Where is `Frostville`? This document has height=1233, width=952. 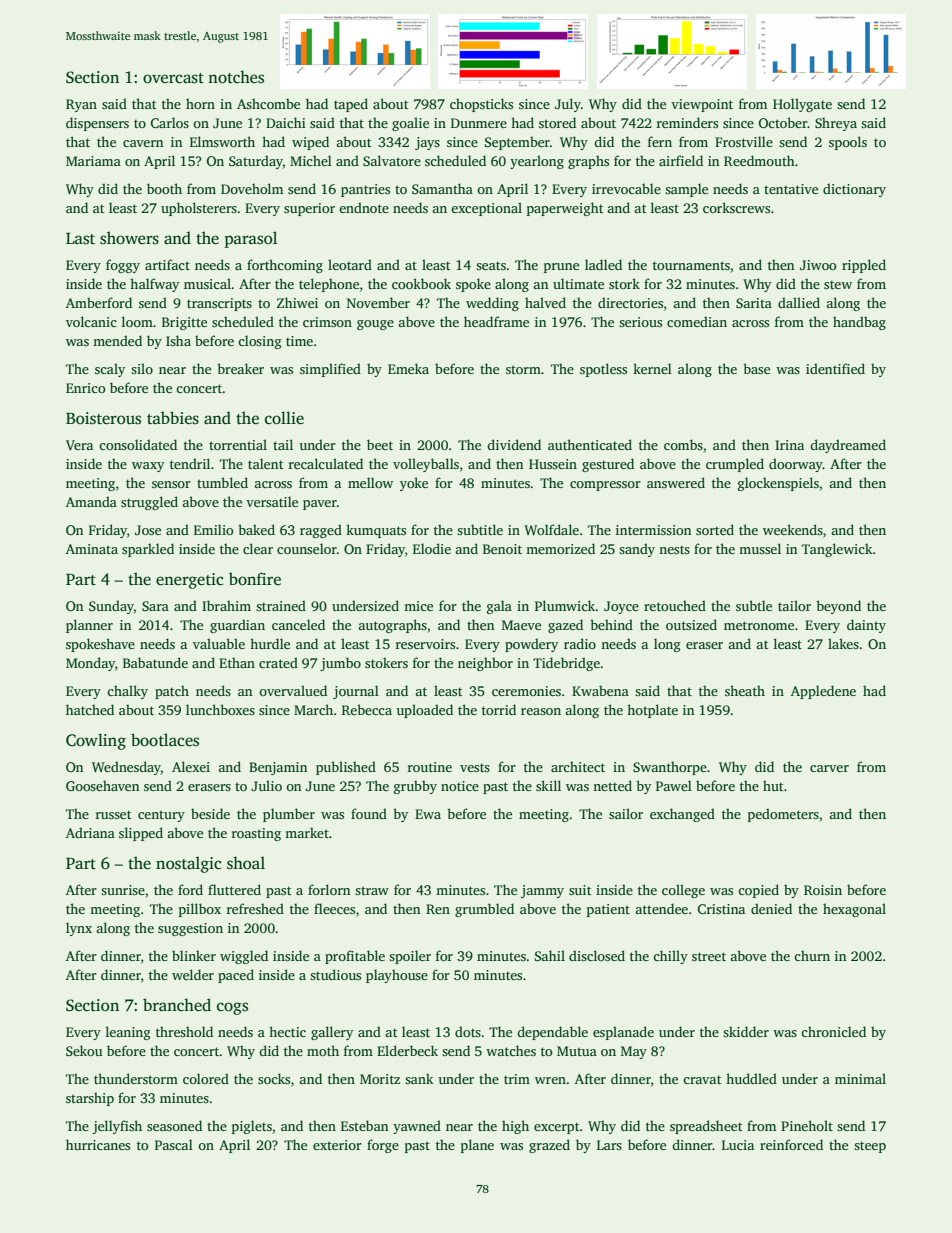
Frostville is located at coordinates (744, 141).
